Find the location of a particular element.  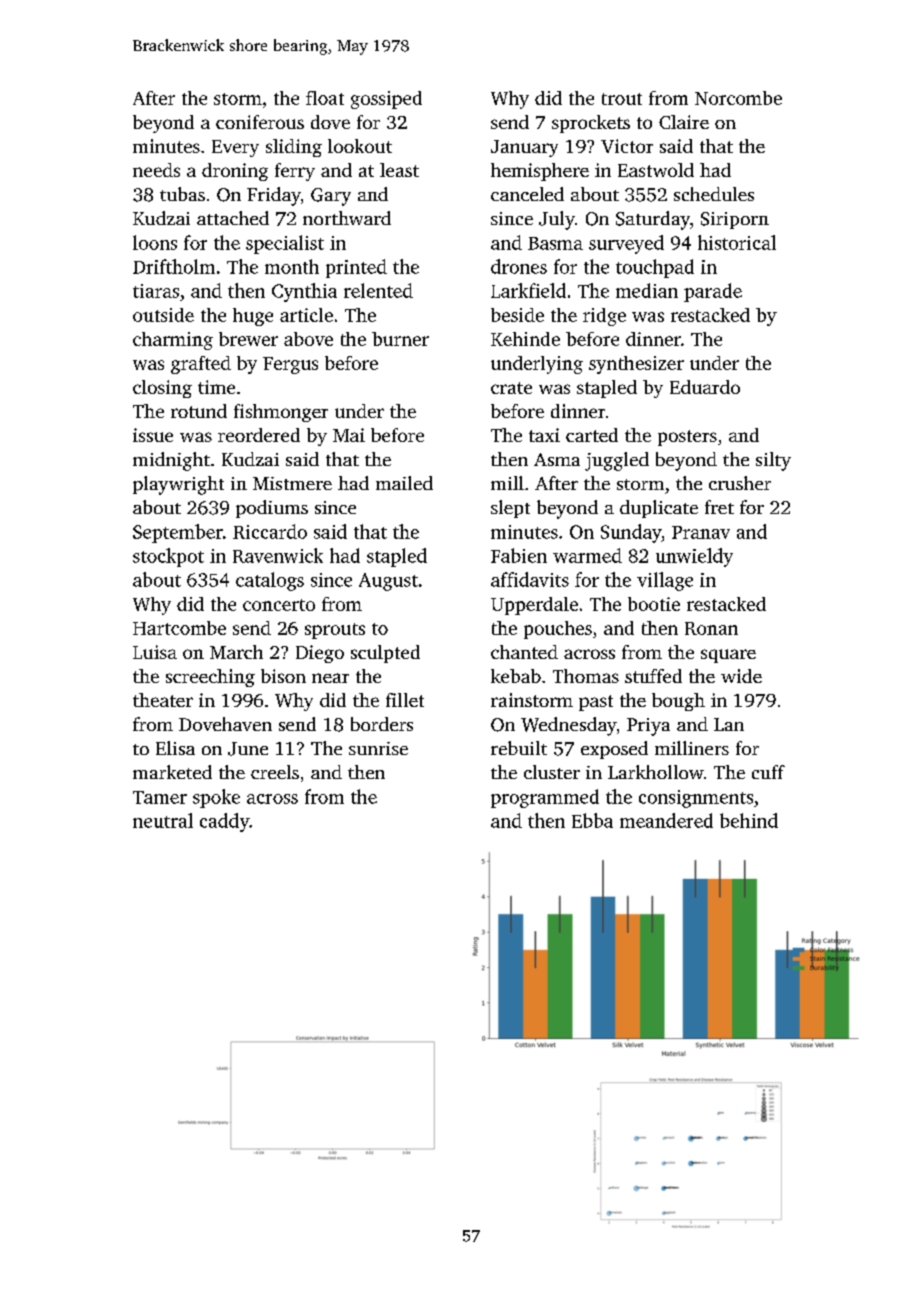

relented is located at coordinates (378, 290).
